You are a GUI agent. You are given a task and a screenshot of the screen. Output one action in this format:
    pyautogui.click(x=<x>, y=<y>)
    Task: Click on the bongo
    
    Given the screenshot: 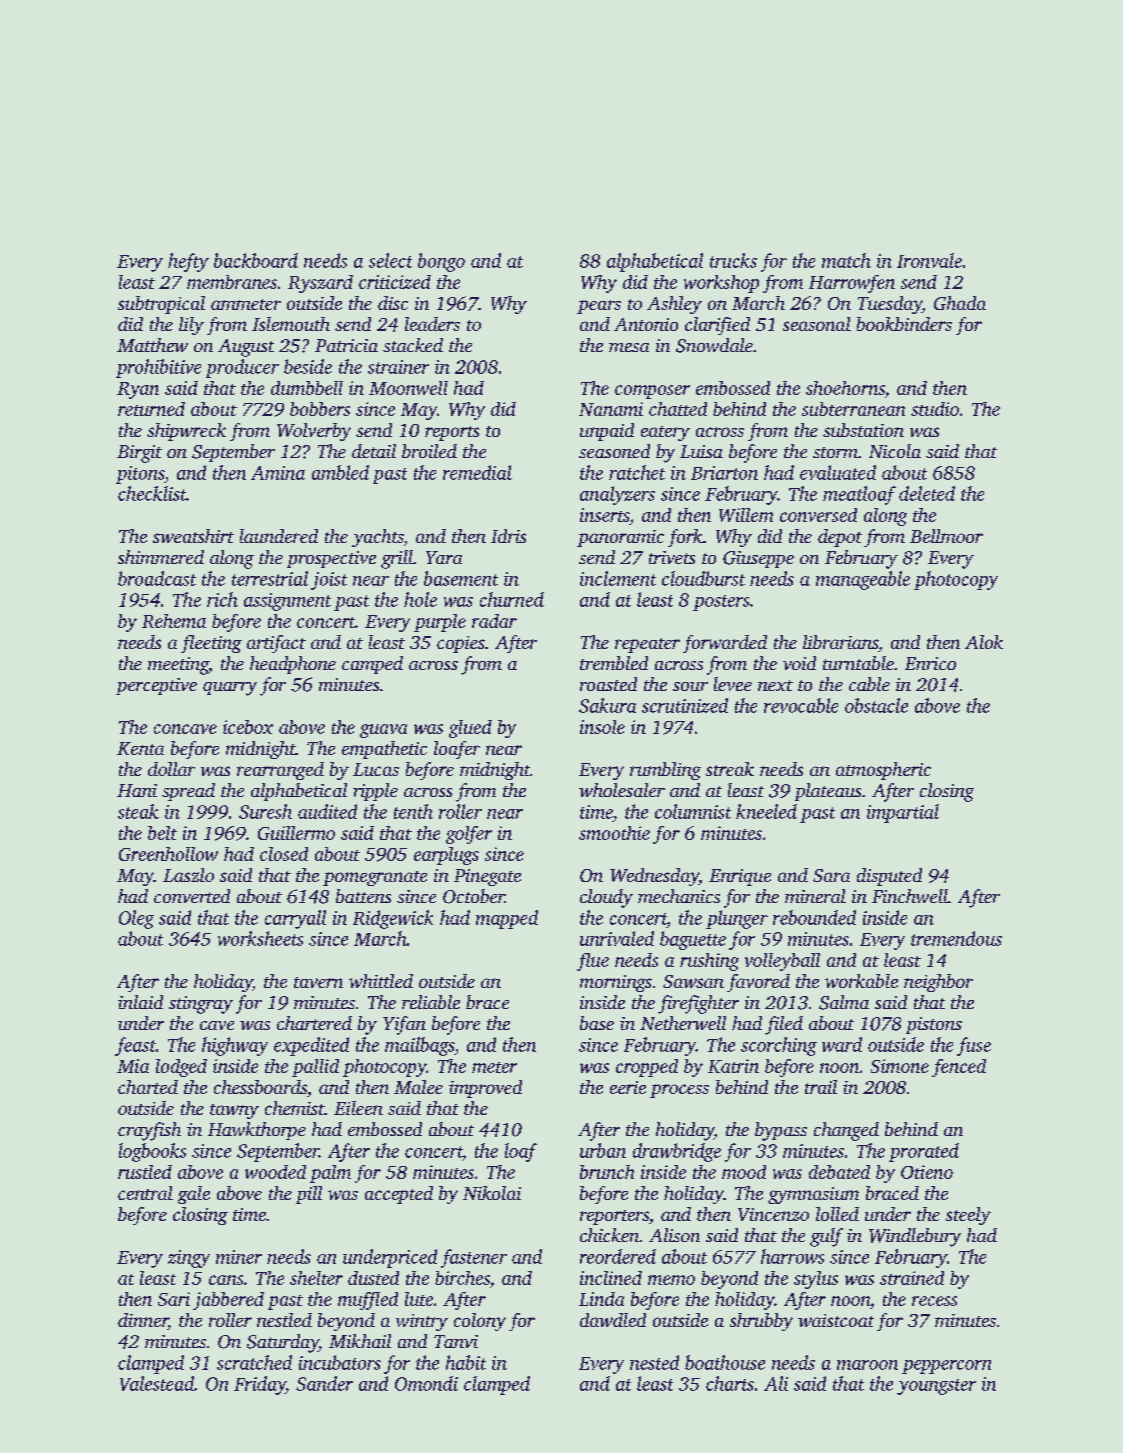 What is the action you would take?
    pyautogui.click(x=441, y=262)
